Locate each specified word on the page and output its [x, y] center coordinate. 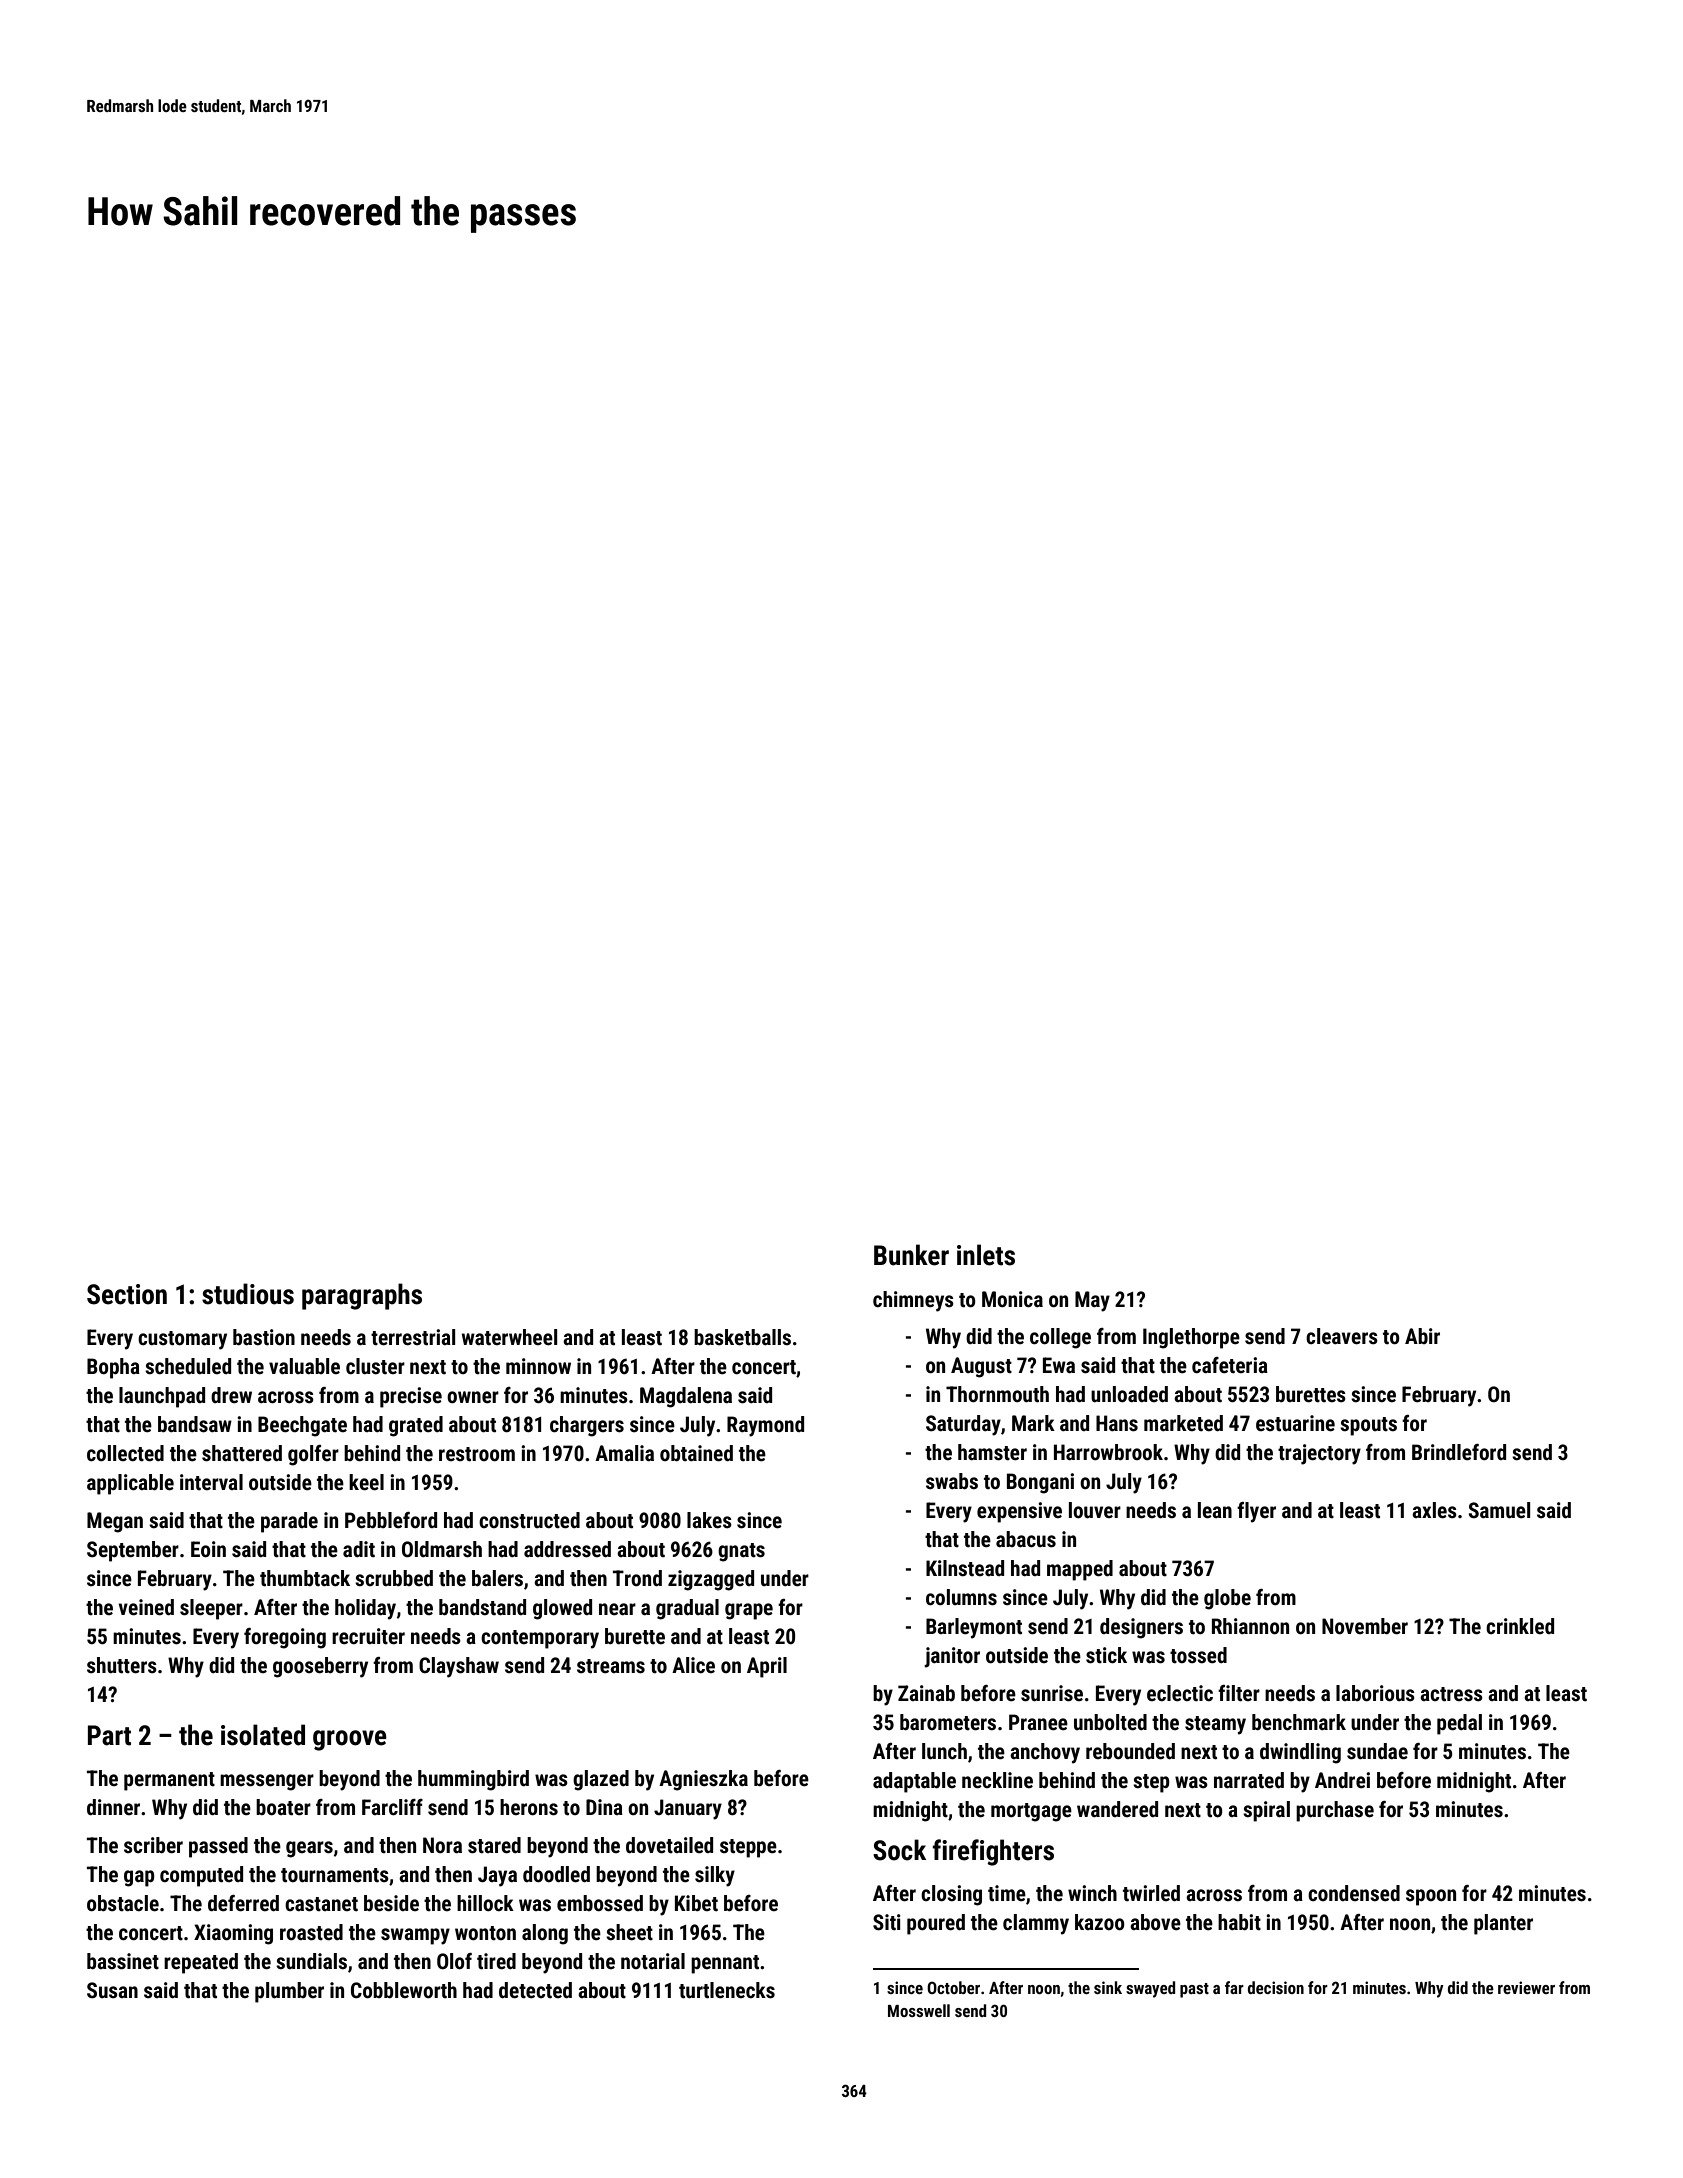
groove [350, 1740]
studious [248, 1294]
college [1060, 1338]
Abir [1422, 1336]
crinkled [1520, 1626]
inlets [986, 1255]
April [767, 1667]
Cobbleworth [404, 1990]
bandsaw [195, 1424]
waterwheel [509, 1337]
